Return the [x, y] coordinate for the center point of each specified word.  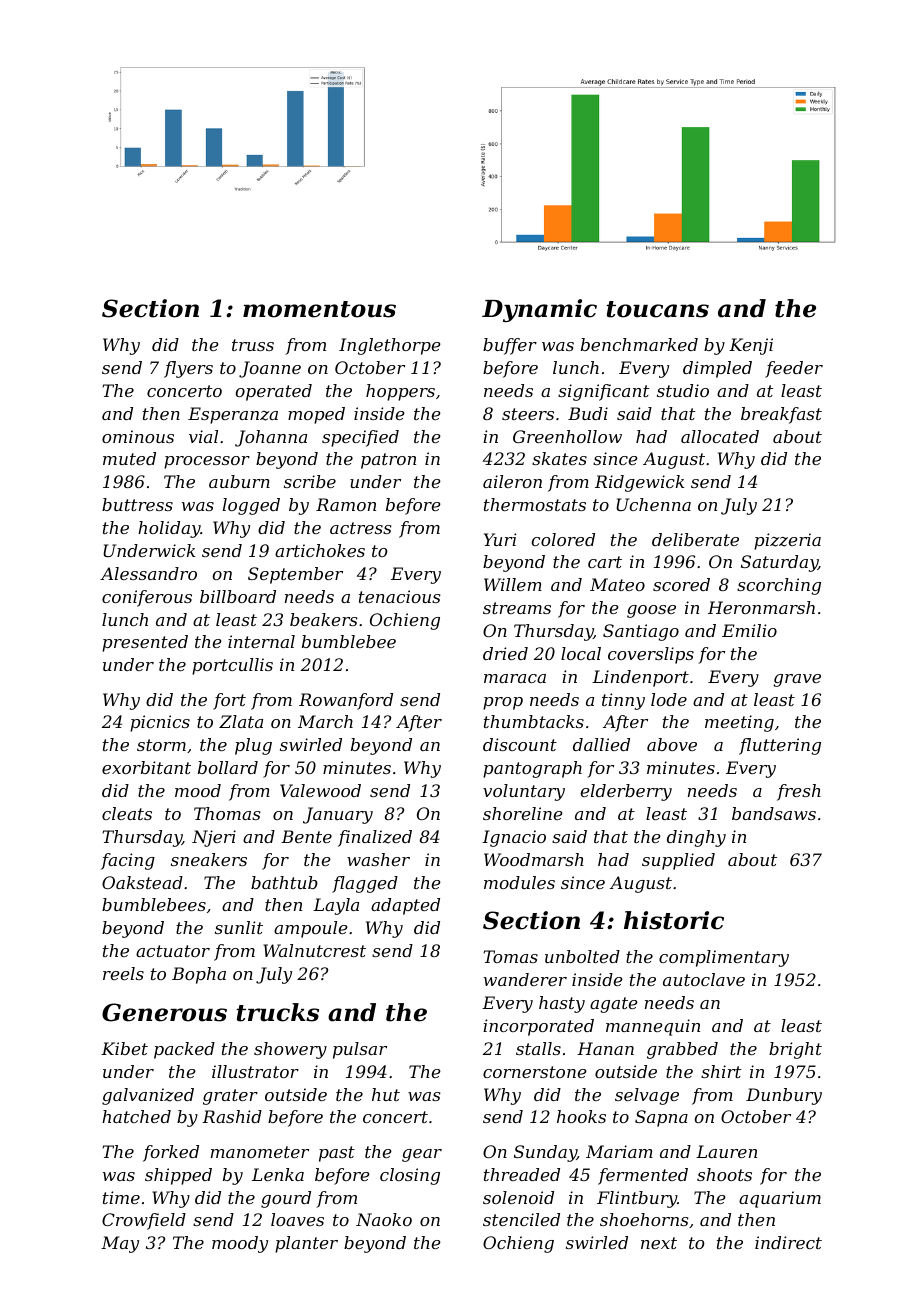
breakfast [781, 415]
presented [145, 643]
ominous [138, 436]
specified [360, 438]
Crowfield [144, 1221]
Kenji [751, 346]
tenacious [400, 596]
